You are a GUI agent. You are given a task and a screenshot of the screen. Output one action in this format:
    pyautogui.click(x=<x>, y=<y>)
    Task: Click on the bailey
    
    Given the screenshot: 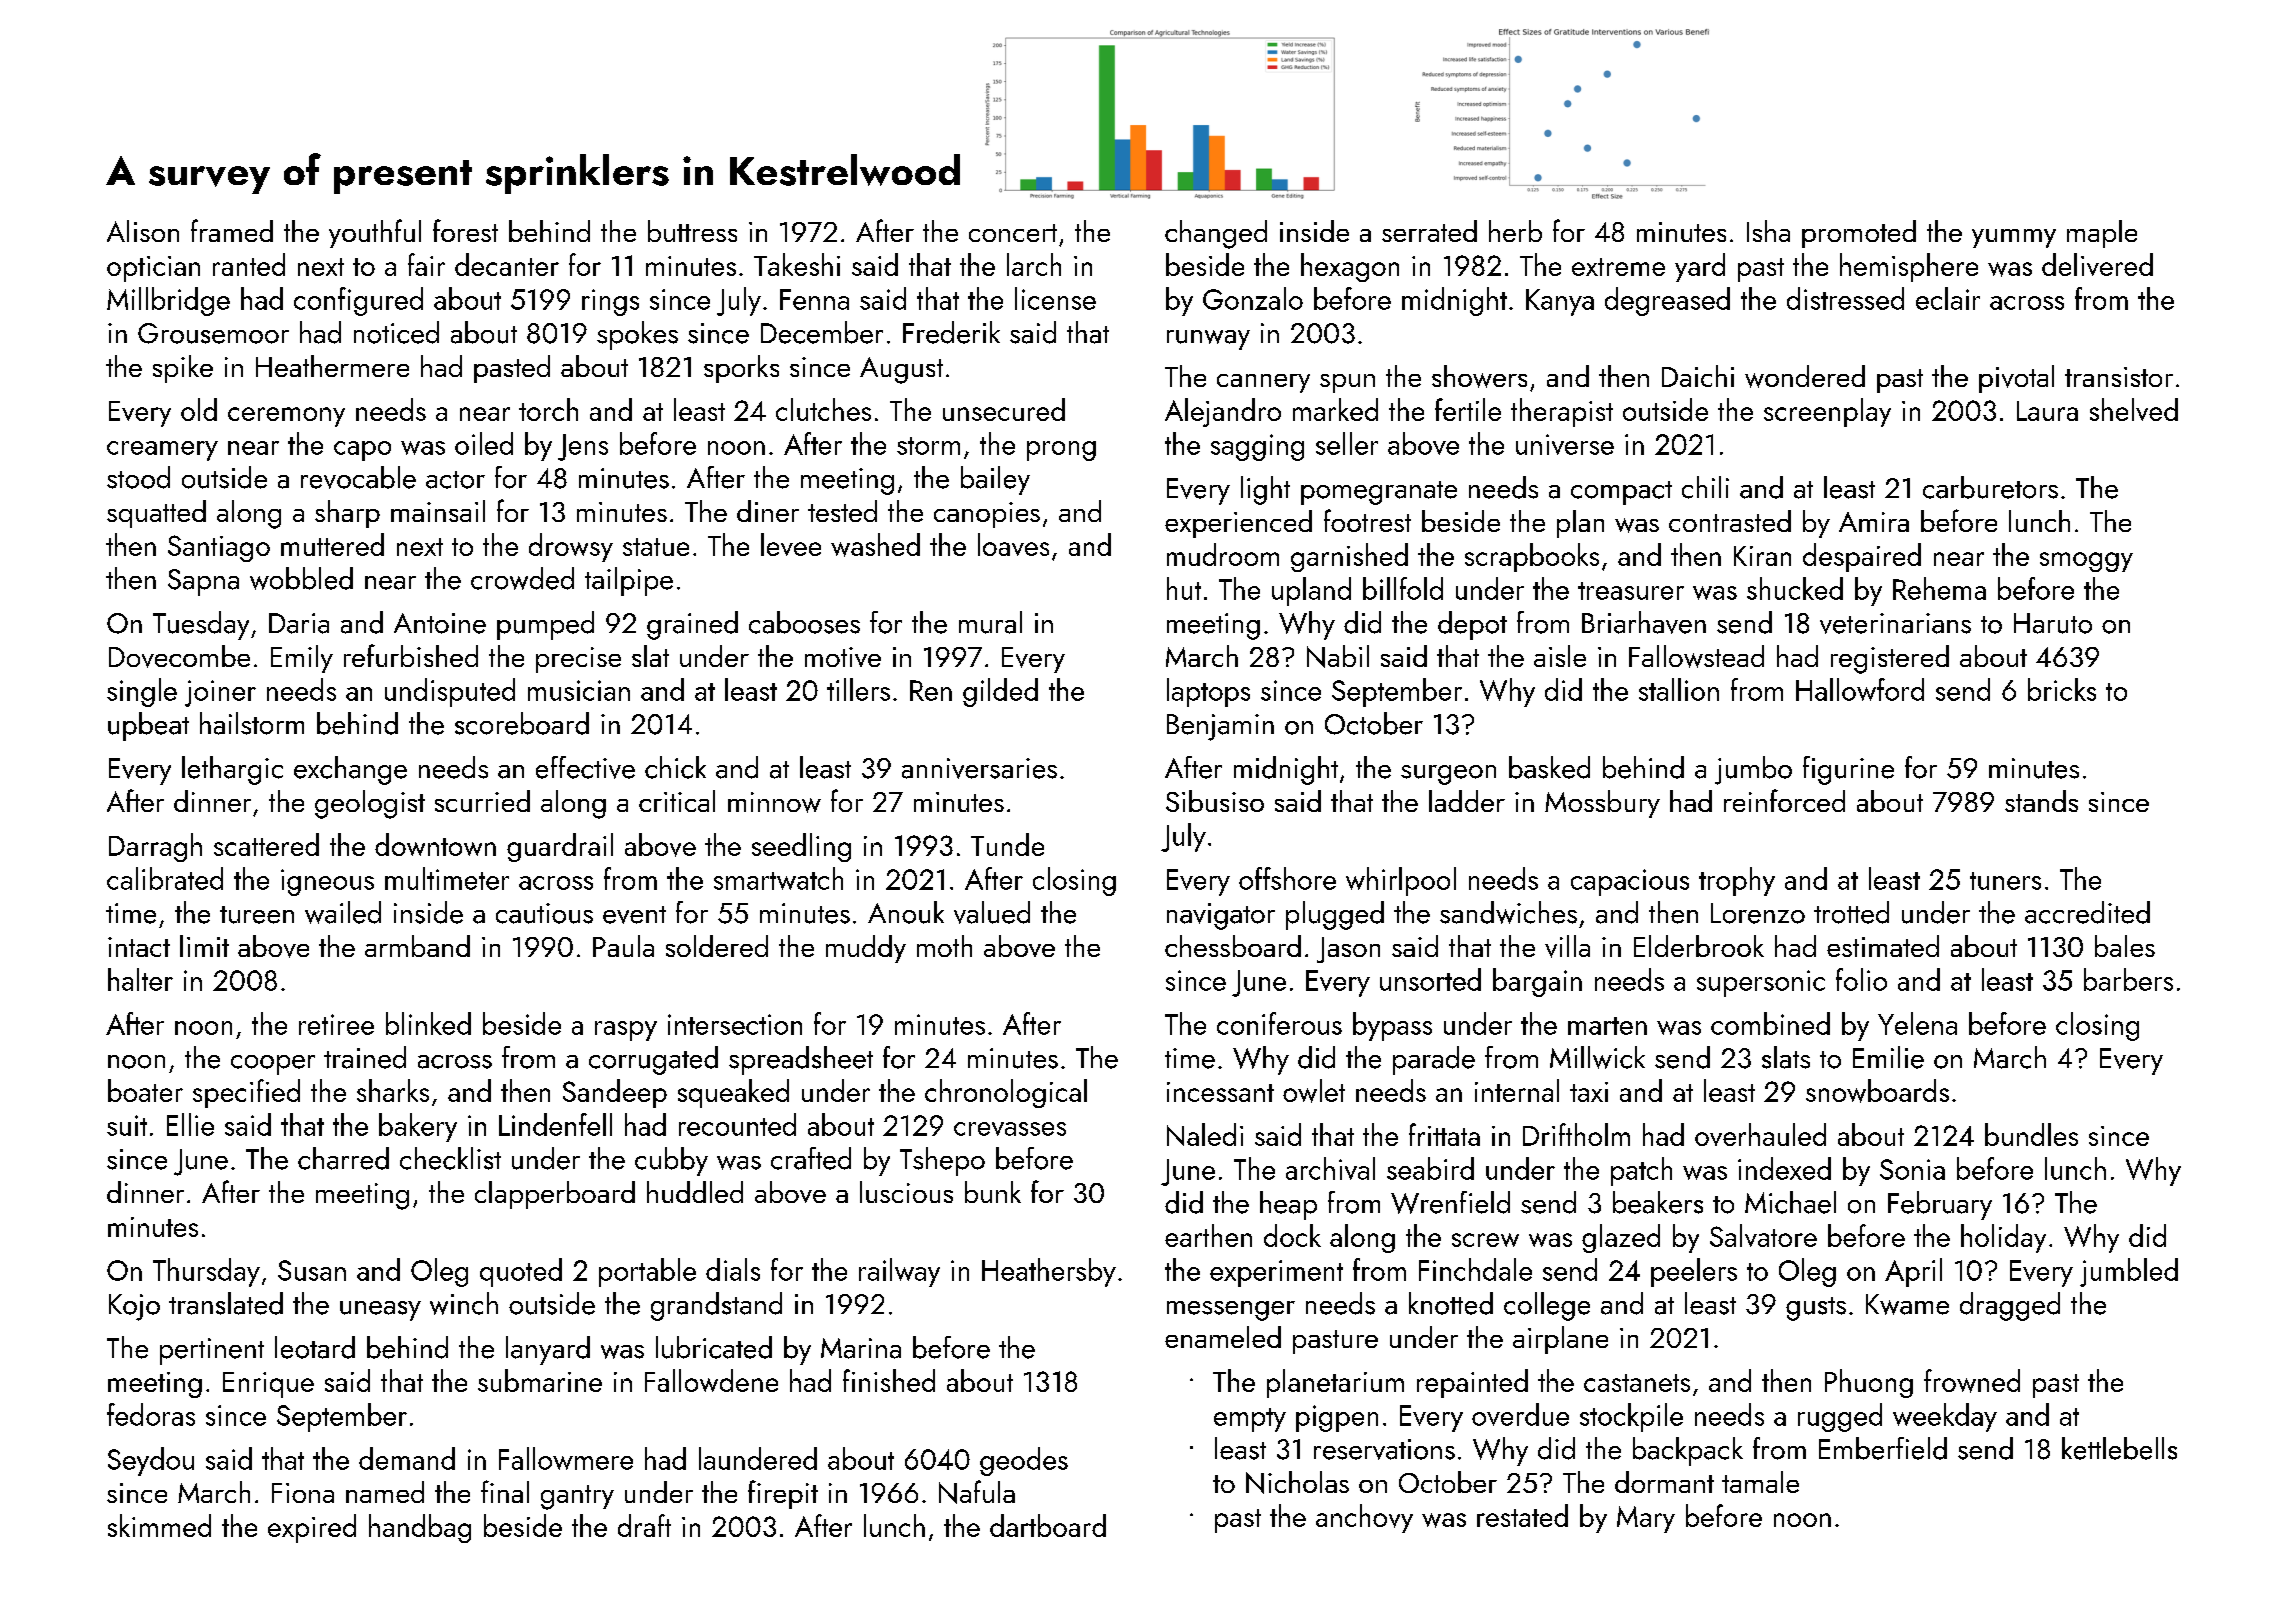 What is the action you would take?
    pyautogui.click(x=995, y=480)
